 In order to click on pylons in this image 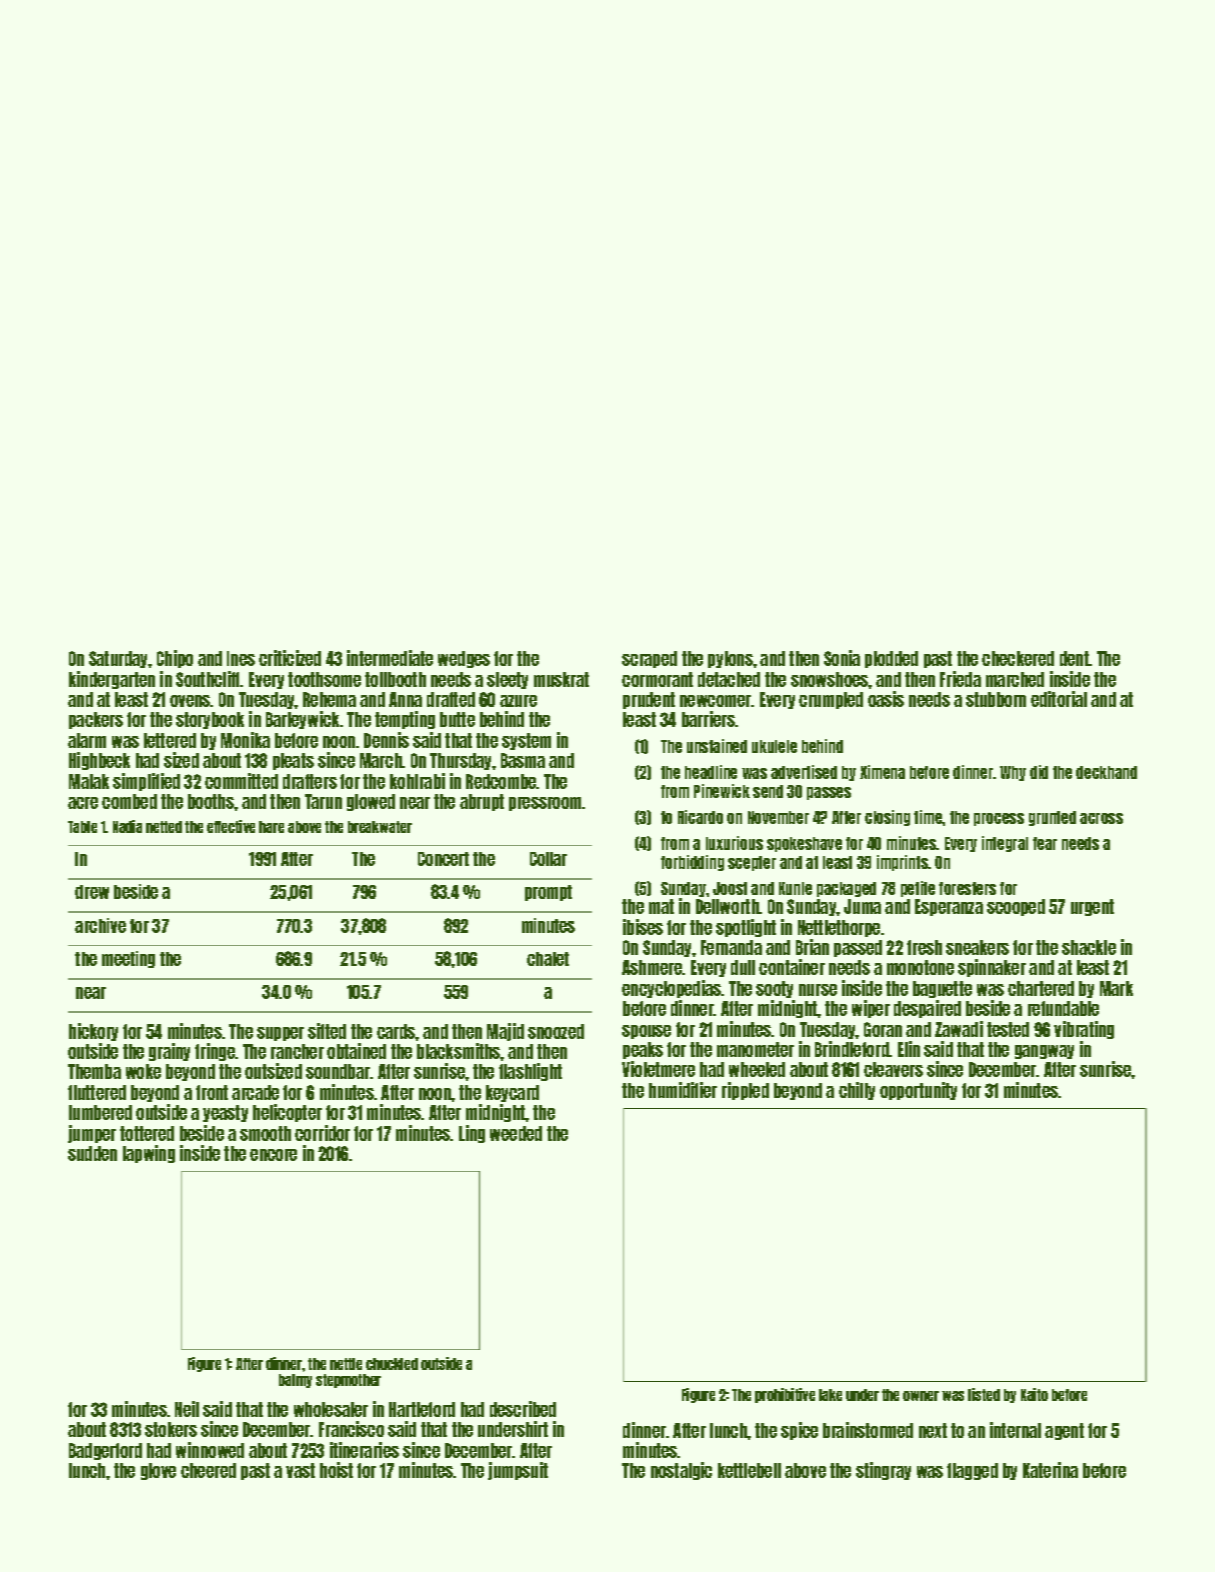, I will do `click(730, 659)`.
